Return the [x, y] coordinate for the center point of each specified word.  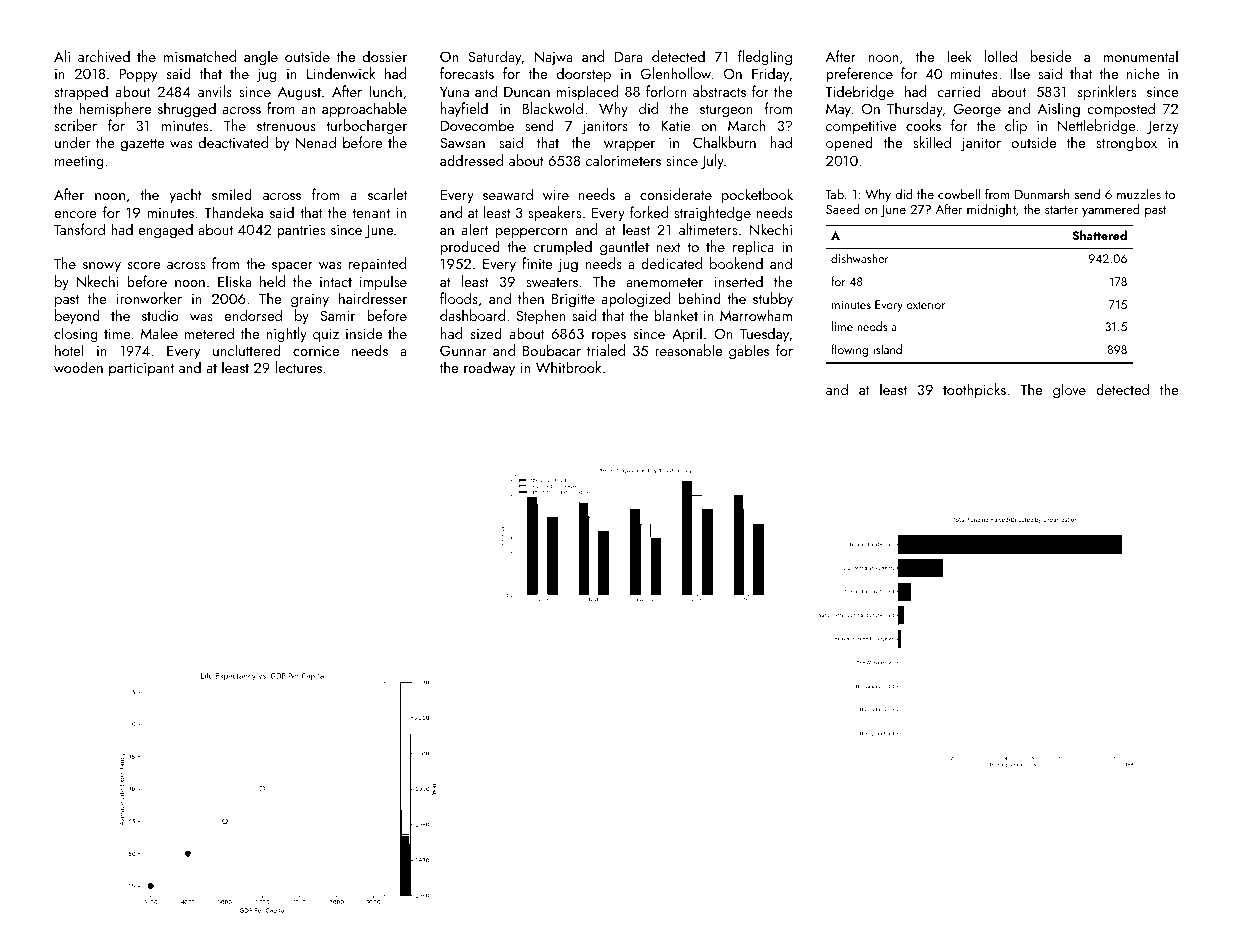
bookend [736, 263]
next [669, 247]
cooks [923, 125]
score [143, 265]
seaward [508, 194]
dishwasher [860, 258]
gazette [142, 145]
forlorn [666, 91]
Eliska [234, 281]
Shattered [1099, 235]
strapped [81, 92]
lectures [299, 367]
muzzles [1139, 193]
